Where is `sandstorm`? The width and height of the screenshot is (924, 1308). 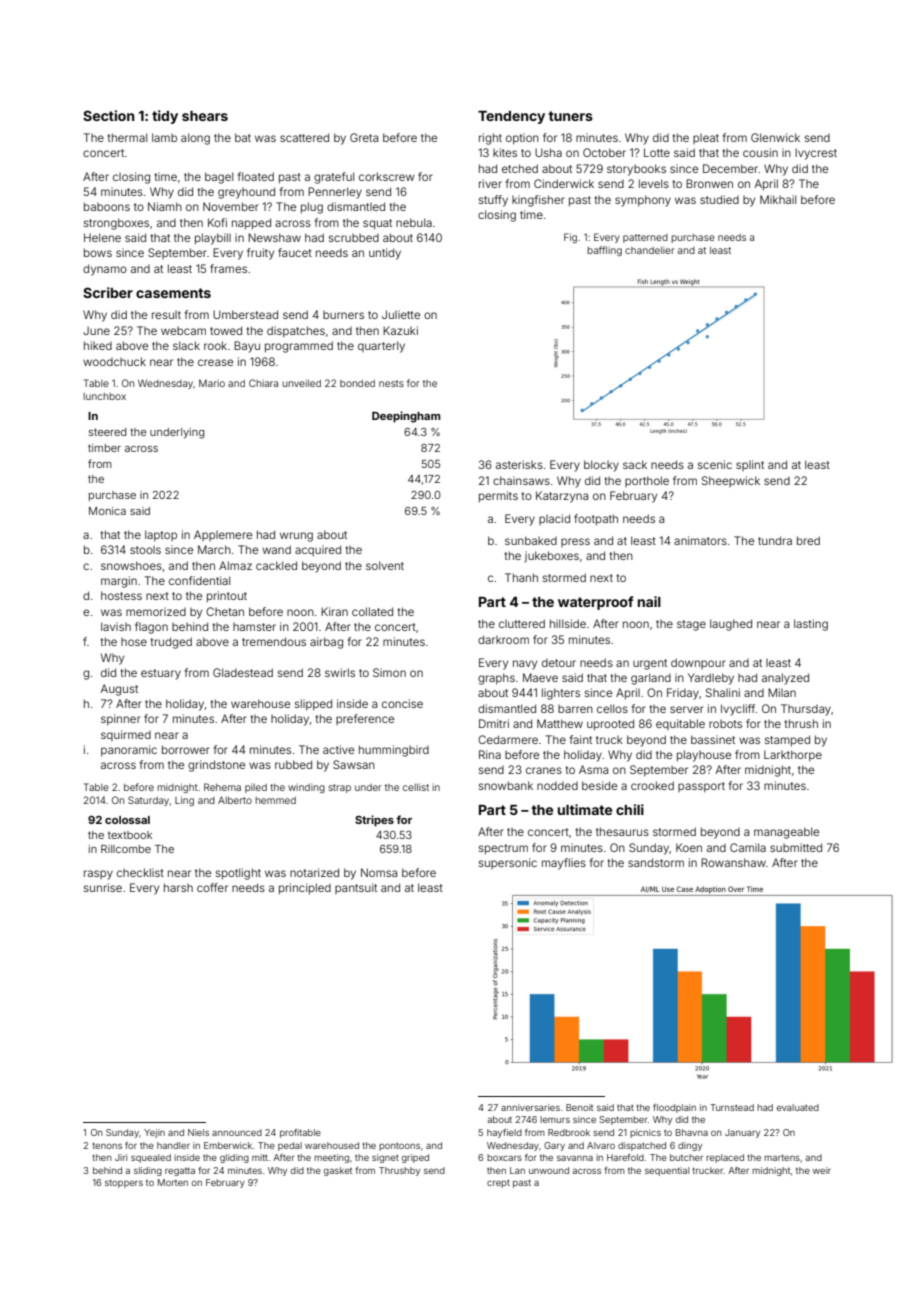 sandstorm is located at coordinates (656, 862).
